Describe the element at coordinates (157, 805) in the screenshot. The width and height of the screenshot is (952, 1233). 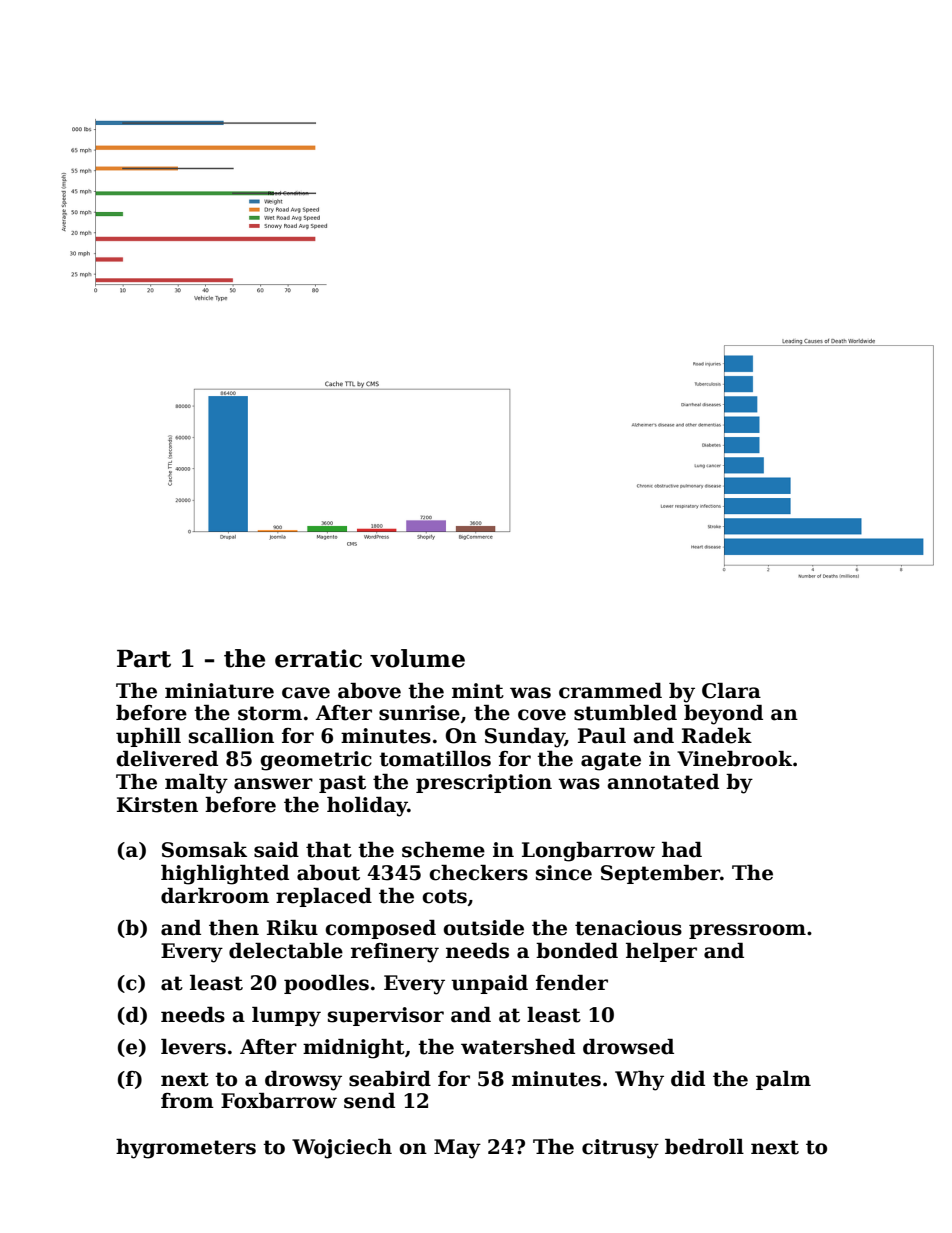
I see `Kirsten` at that location.
